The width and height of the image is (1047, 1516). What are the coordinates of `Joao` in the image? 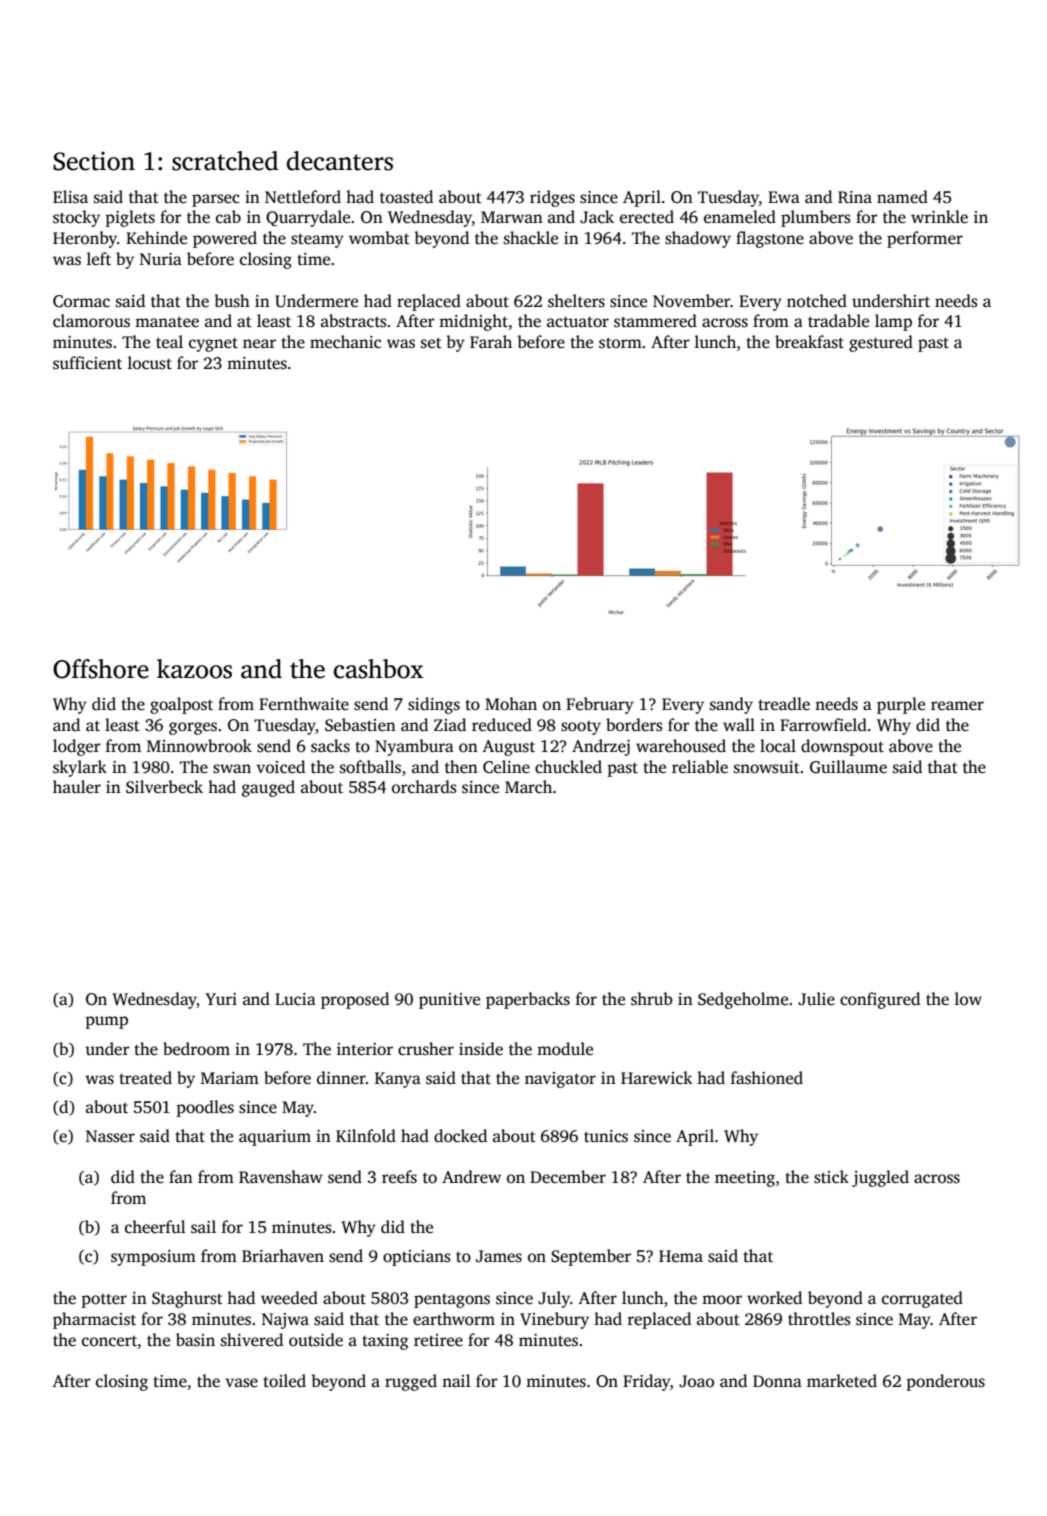 It's located at (696, 1381).
